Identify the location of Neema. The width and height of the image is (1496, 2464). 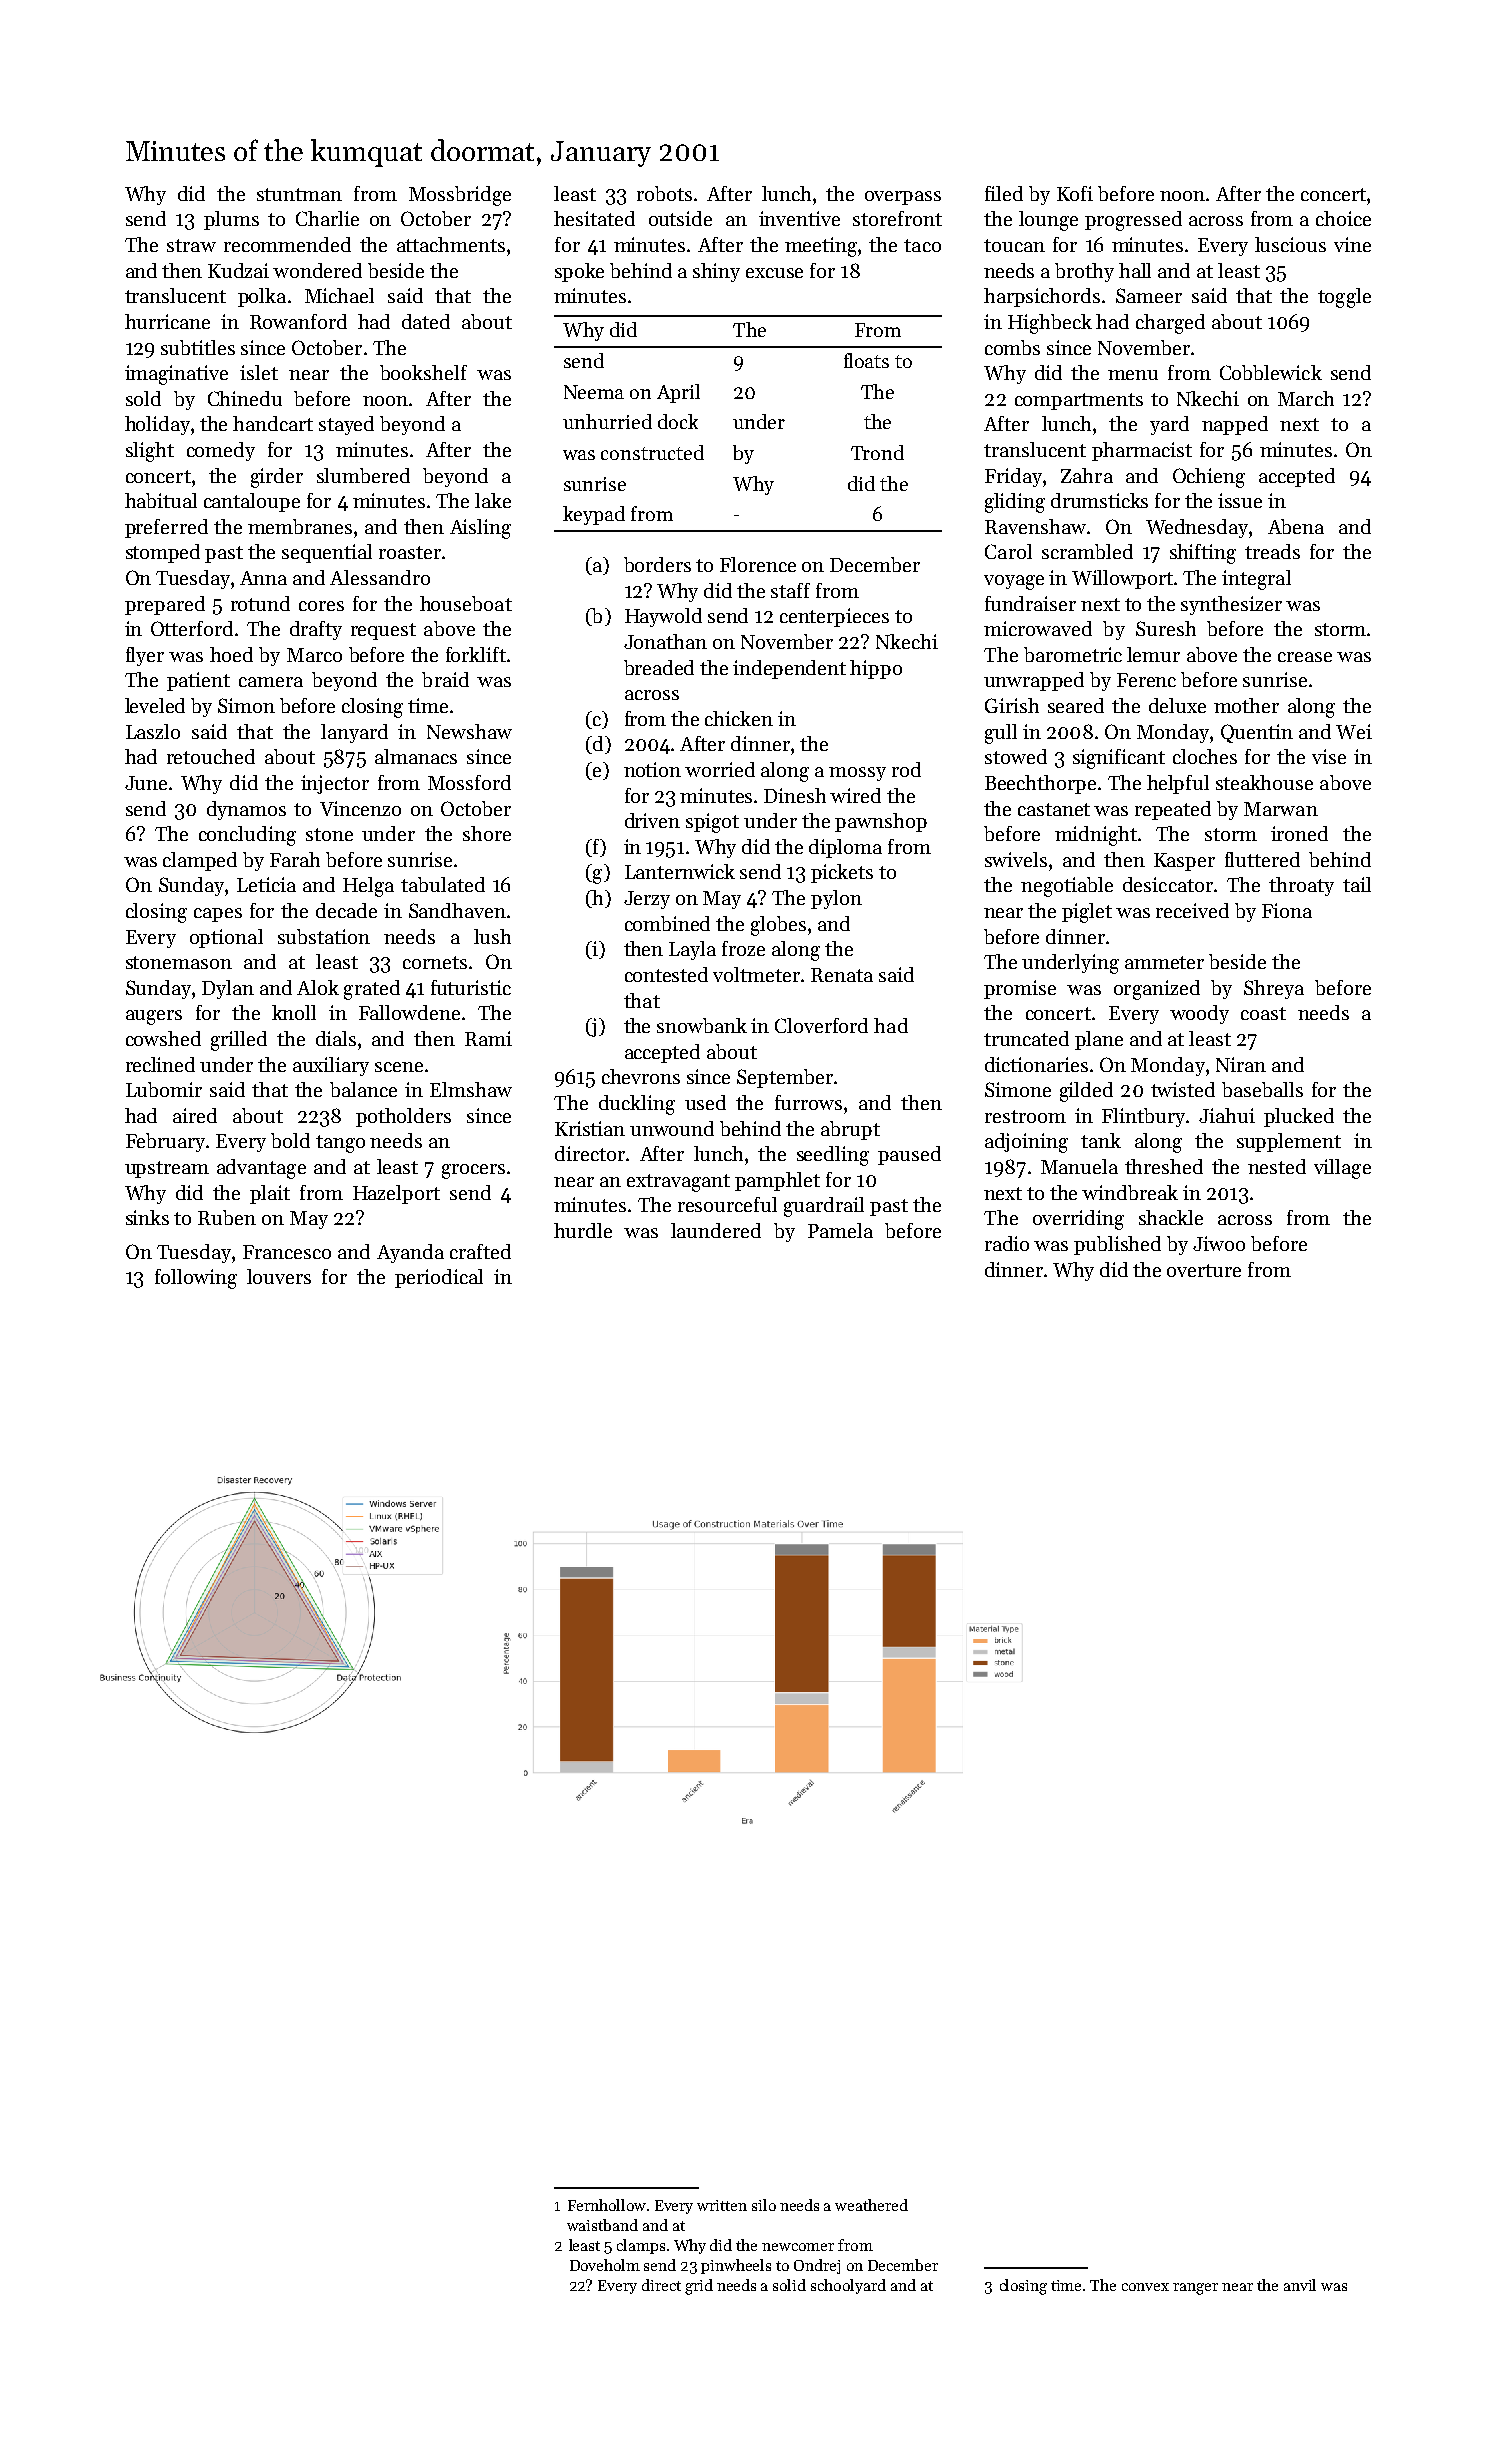
(594, 392).
